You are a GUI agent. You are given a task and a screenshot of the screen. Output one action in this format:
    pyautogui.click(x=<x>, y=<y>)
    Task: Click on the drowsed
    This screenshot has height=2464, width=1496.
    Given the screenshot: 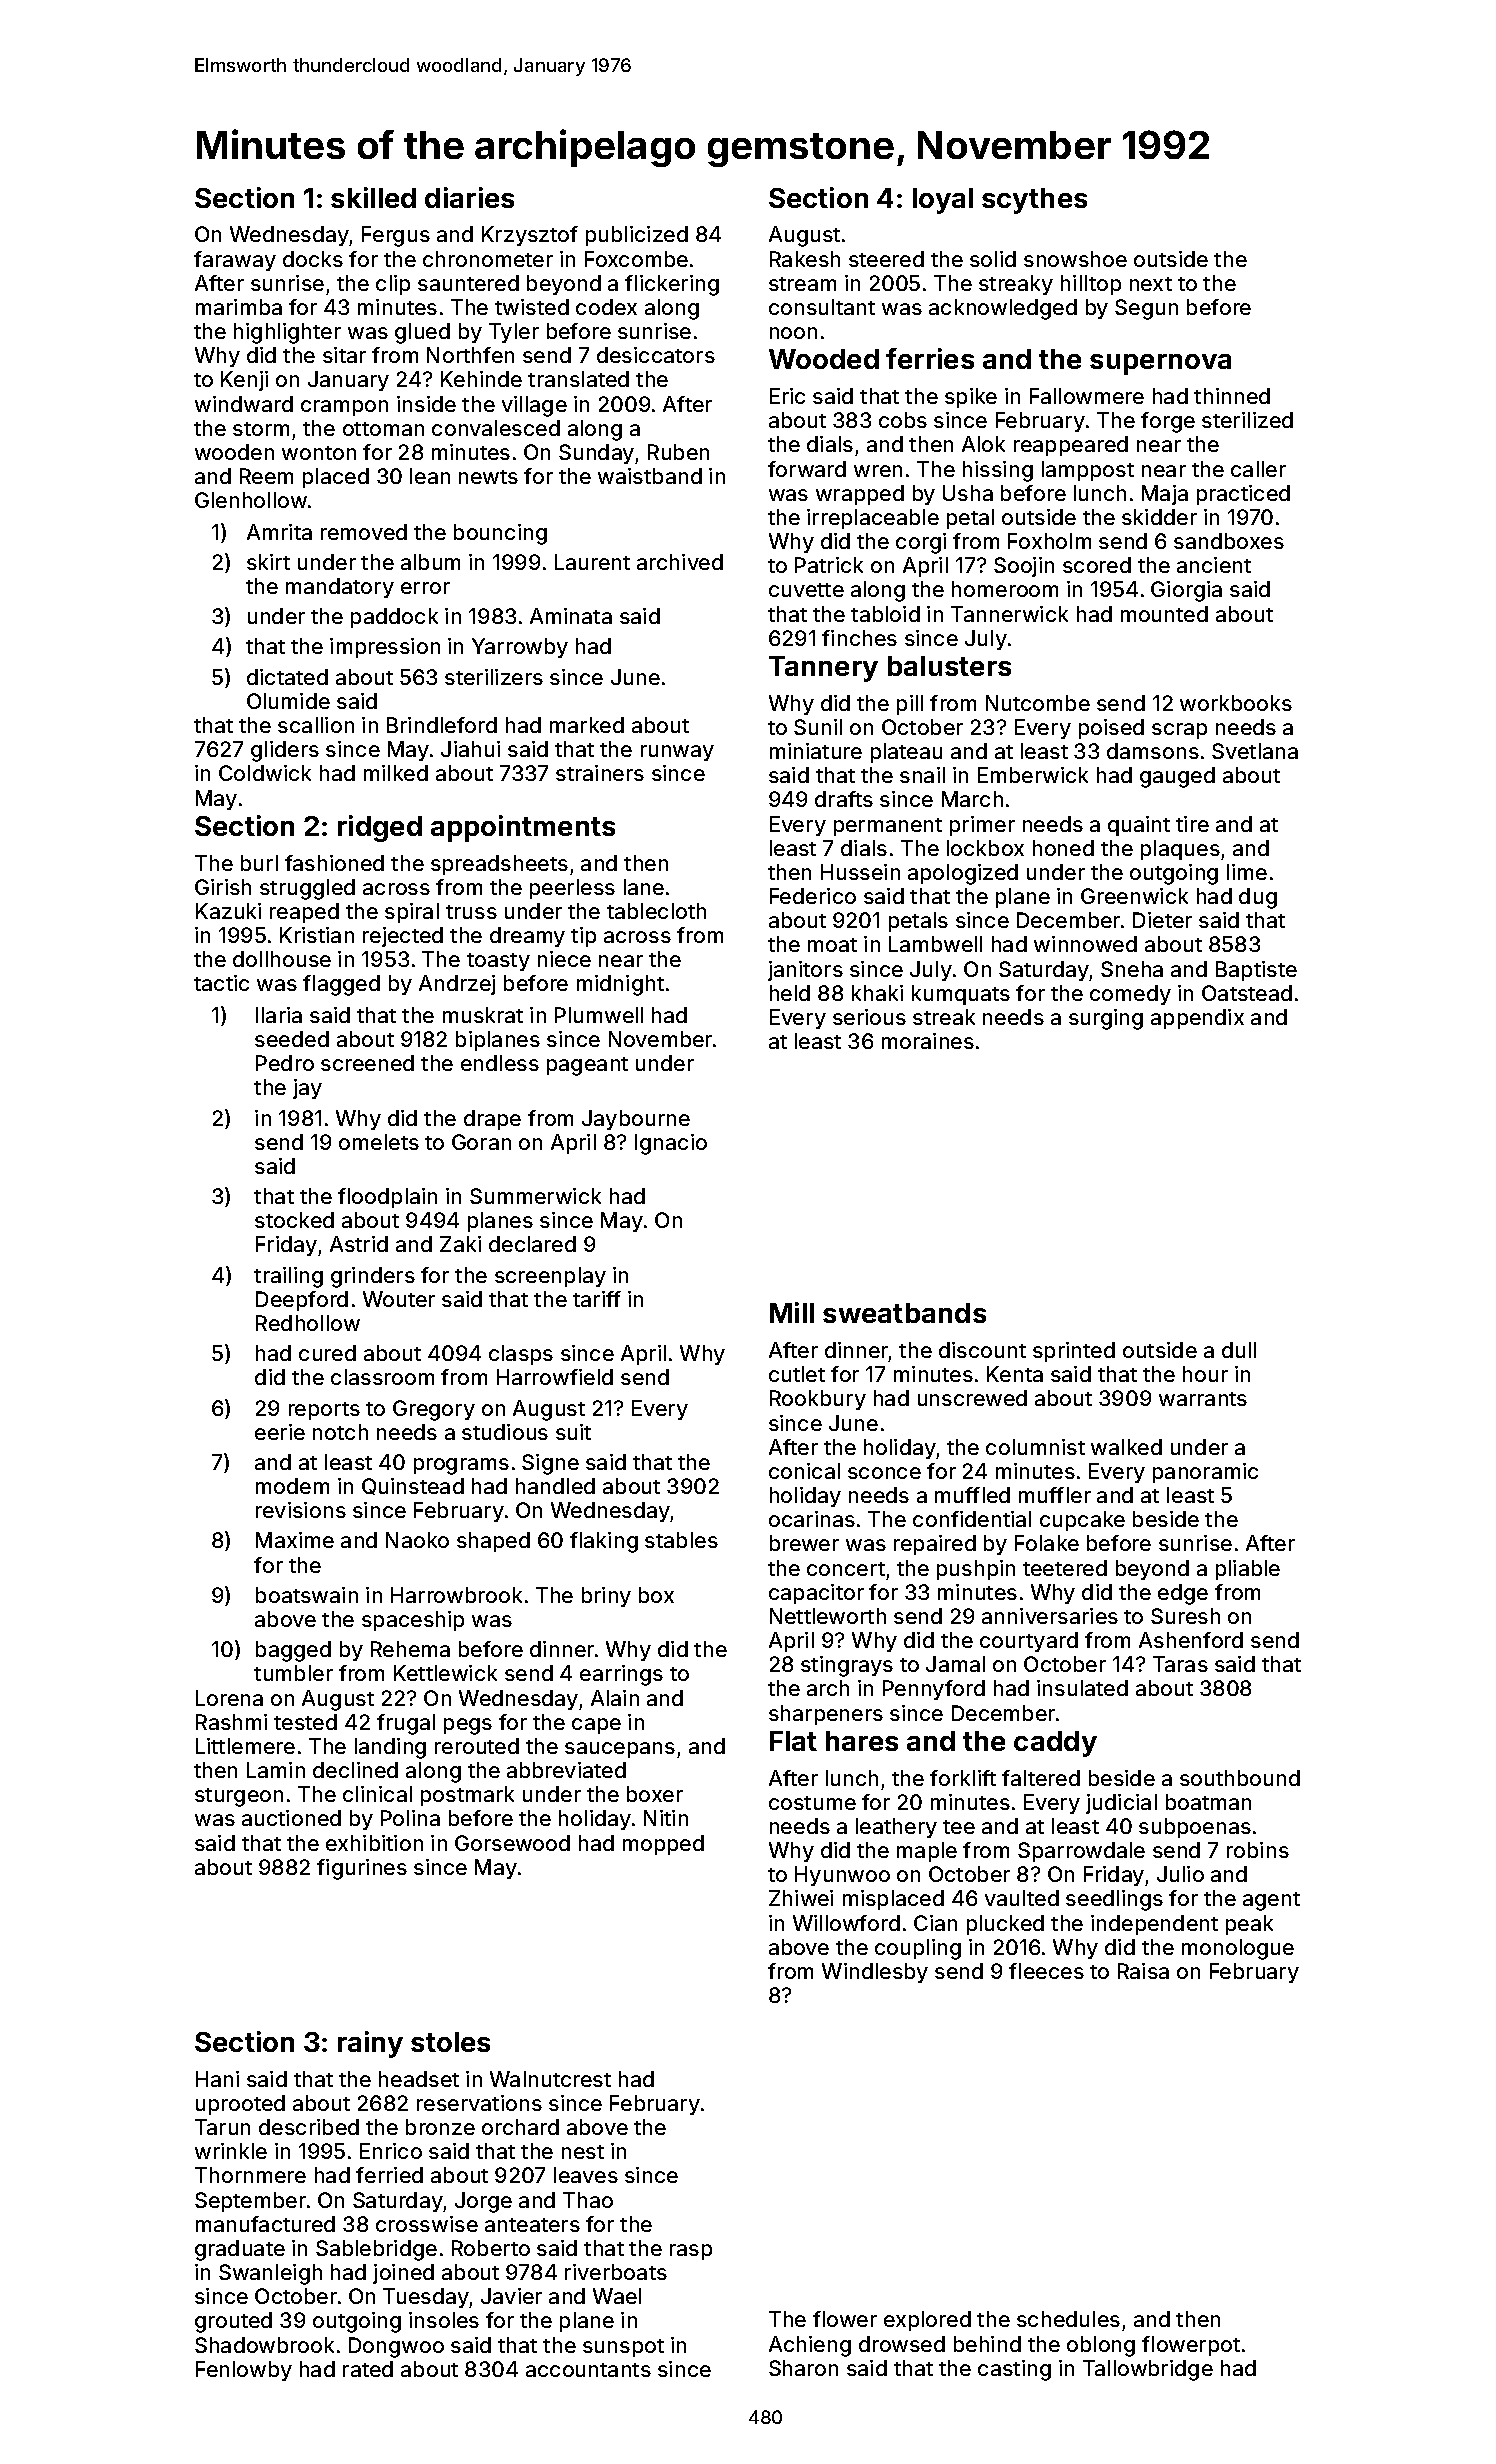 What is the action you would take?
    pyautogui.click(x=902, y=2344)
